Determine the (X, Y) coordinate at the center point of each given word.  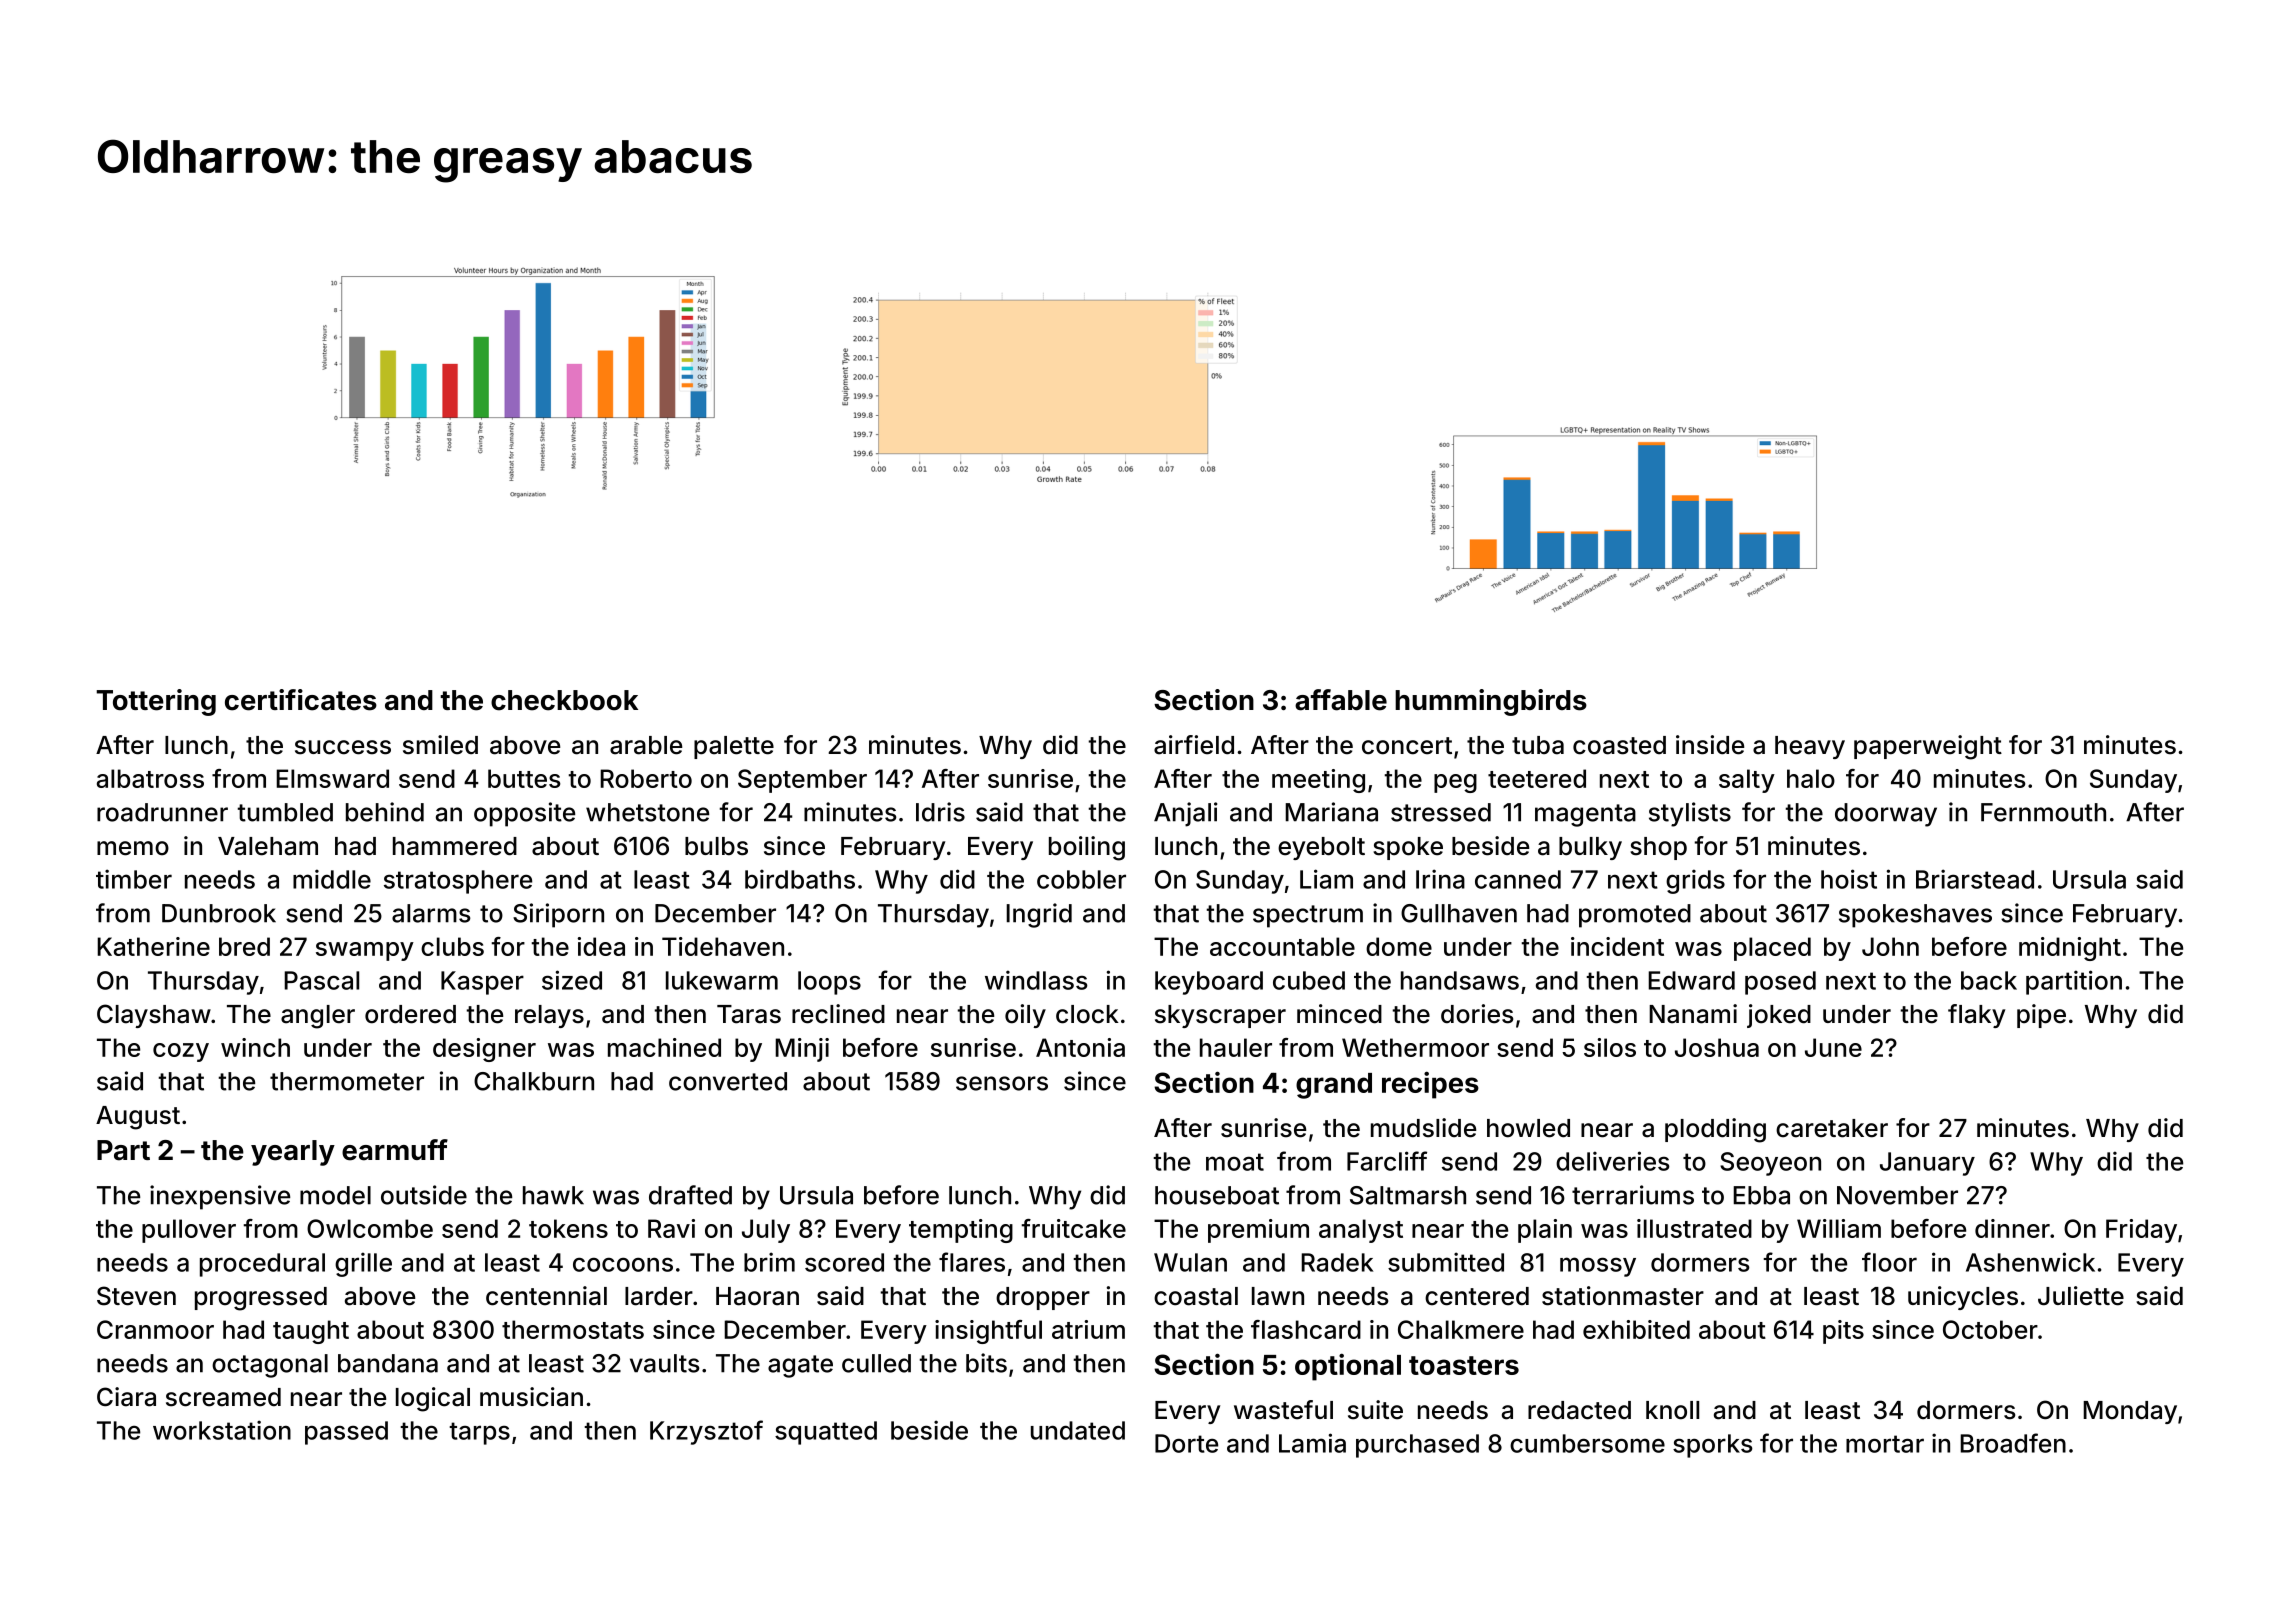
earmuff (395, 1150)
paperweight (1928, 747)
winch (255, 1047)
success (343, 747)
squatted (826, 1433)
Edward (1691, 980)
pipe (2041, 1016)
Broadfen (2013, 1443)
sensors (1002, 1083)
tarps (479, 1433)
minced (1339, 1014)
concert (1407, 746)
